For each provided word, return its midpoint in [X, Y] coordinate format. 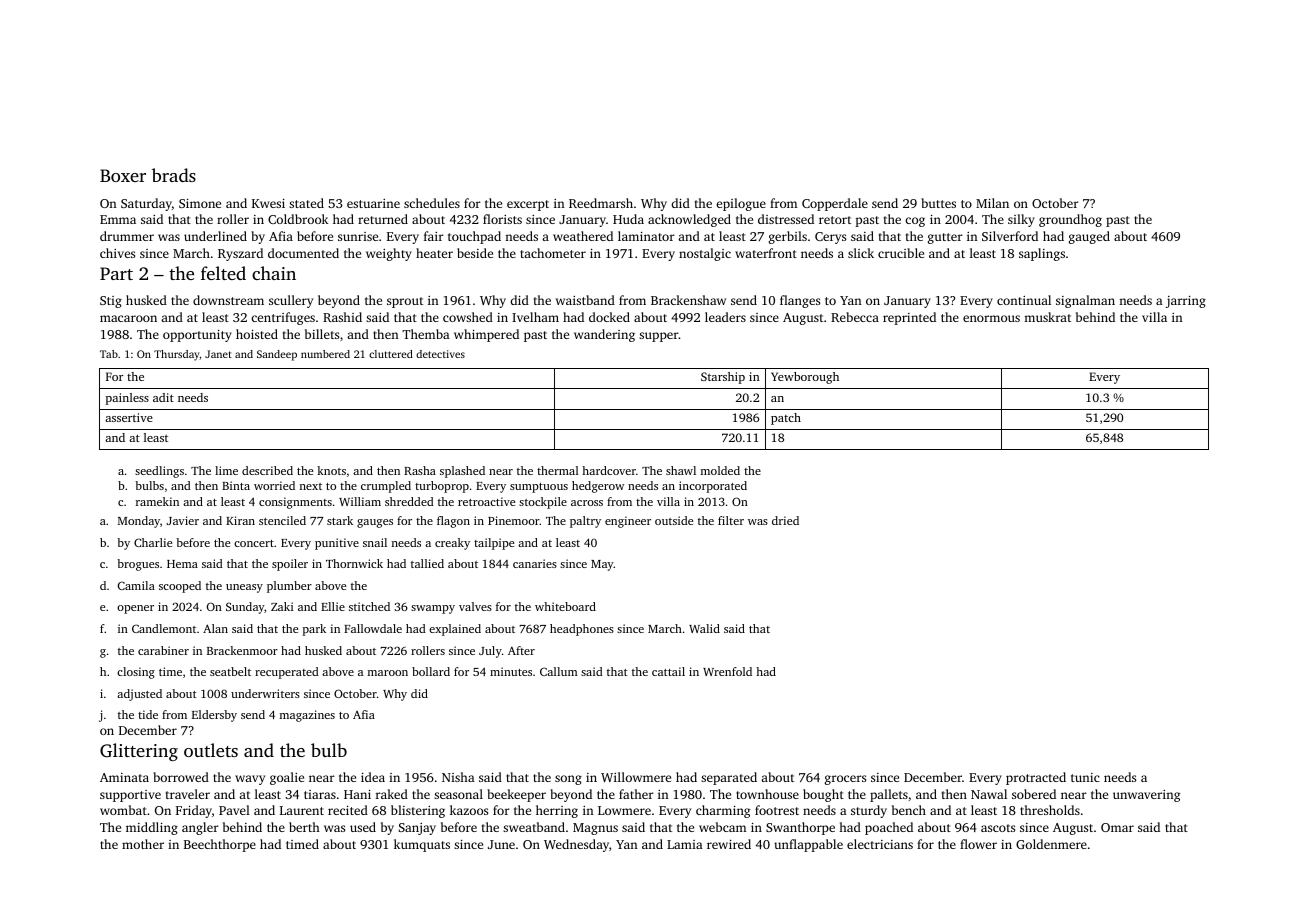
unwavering [1146, 796]
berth [304, 827]
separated [729, 778]
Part [116, 273]
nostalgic [705, 254]
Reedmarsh [601, 203]
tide [148, 714]
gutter [945, 238]
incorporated [713, 487]
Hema [182, 564]
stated [306, 203]
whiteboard [565, 606]
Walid [704, 628]
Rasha [420, 470]
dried [785, 520]
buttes [938, 203]
